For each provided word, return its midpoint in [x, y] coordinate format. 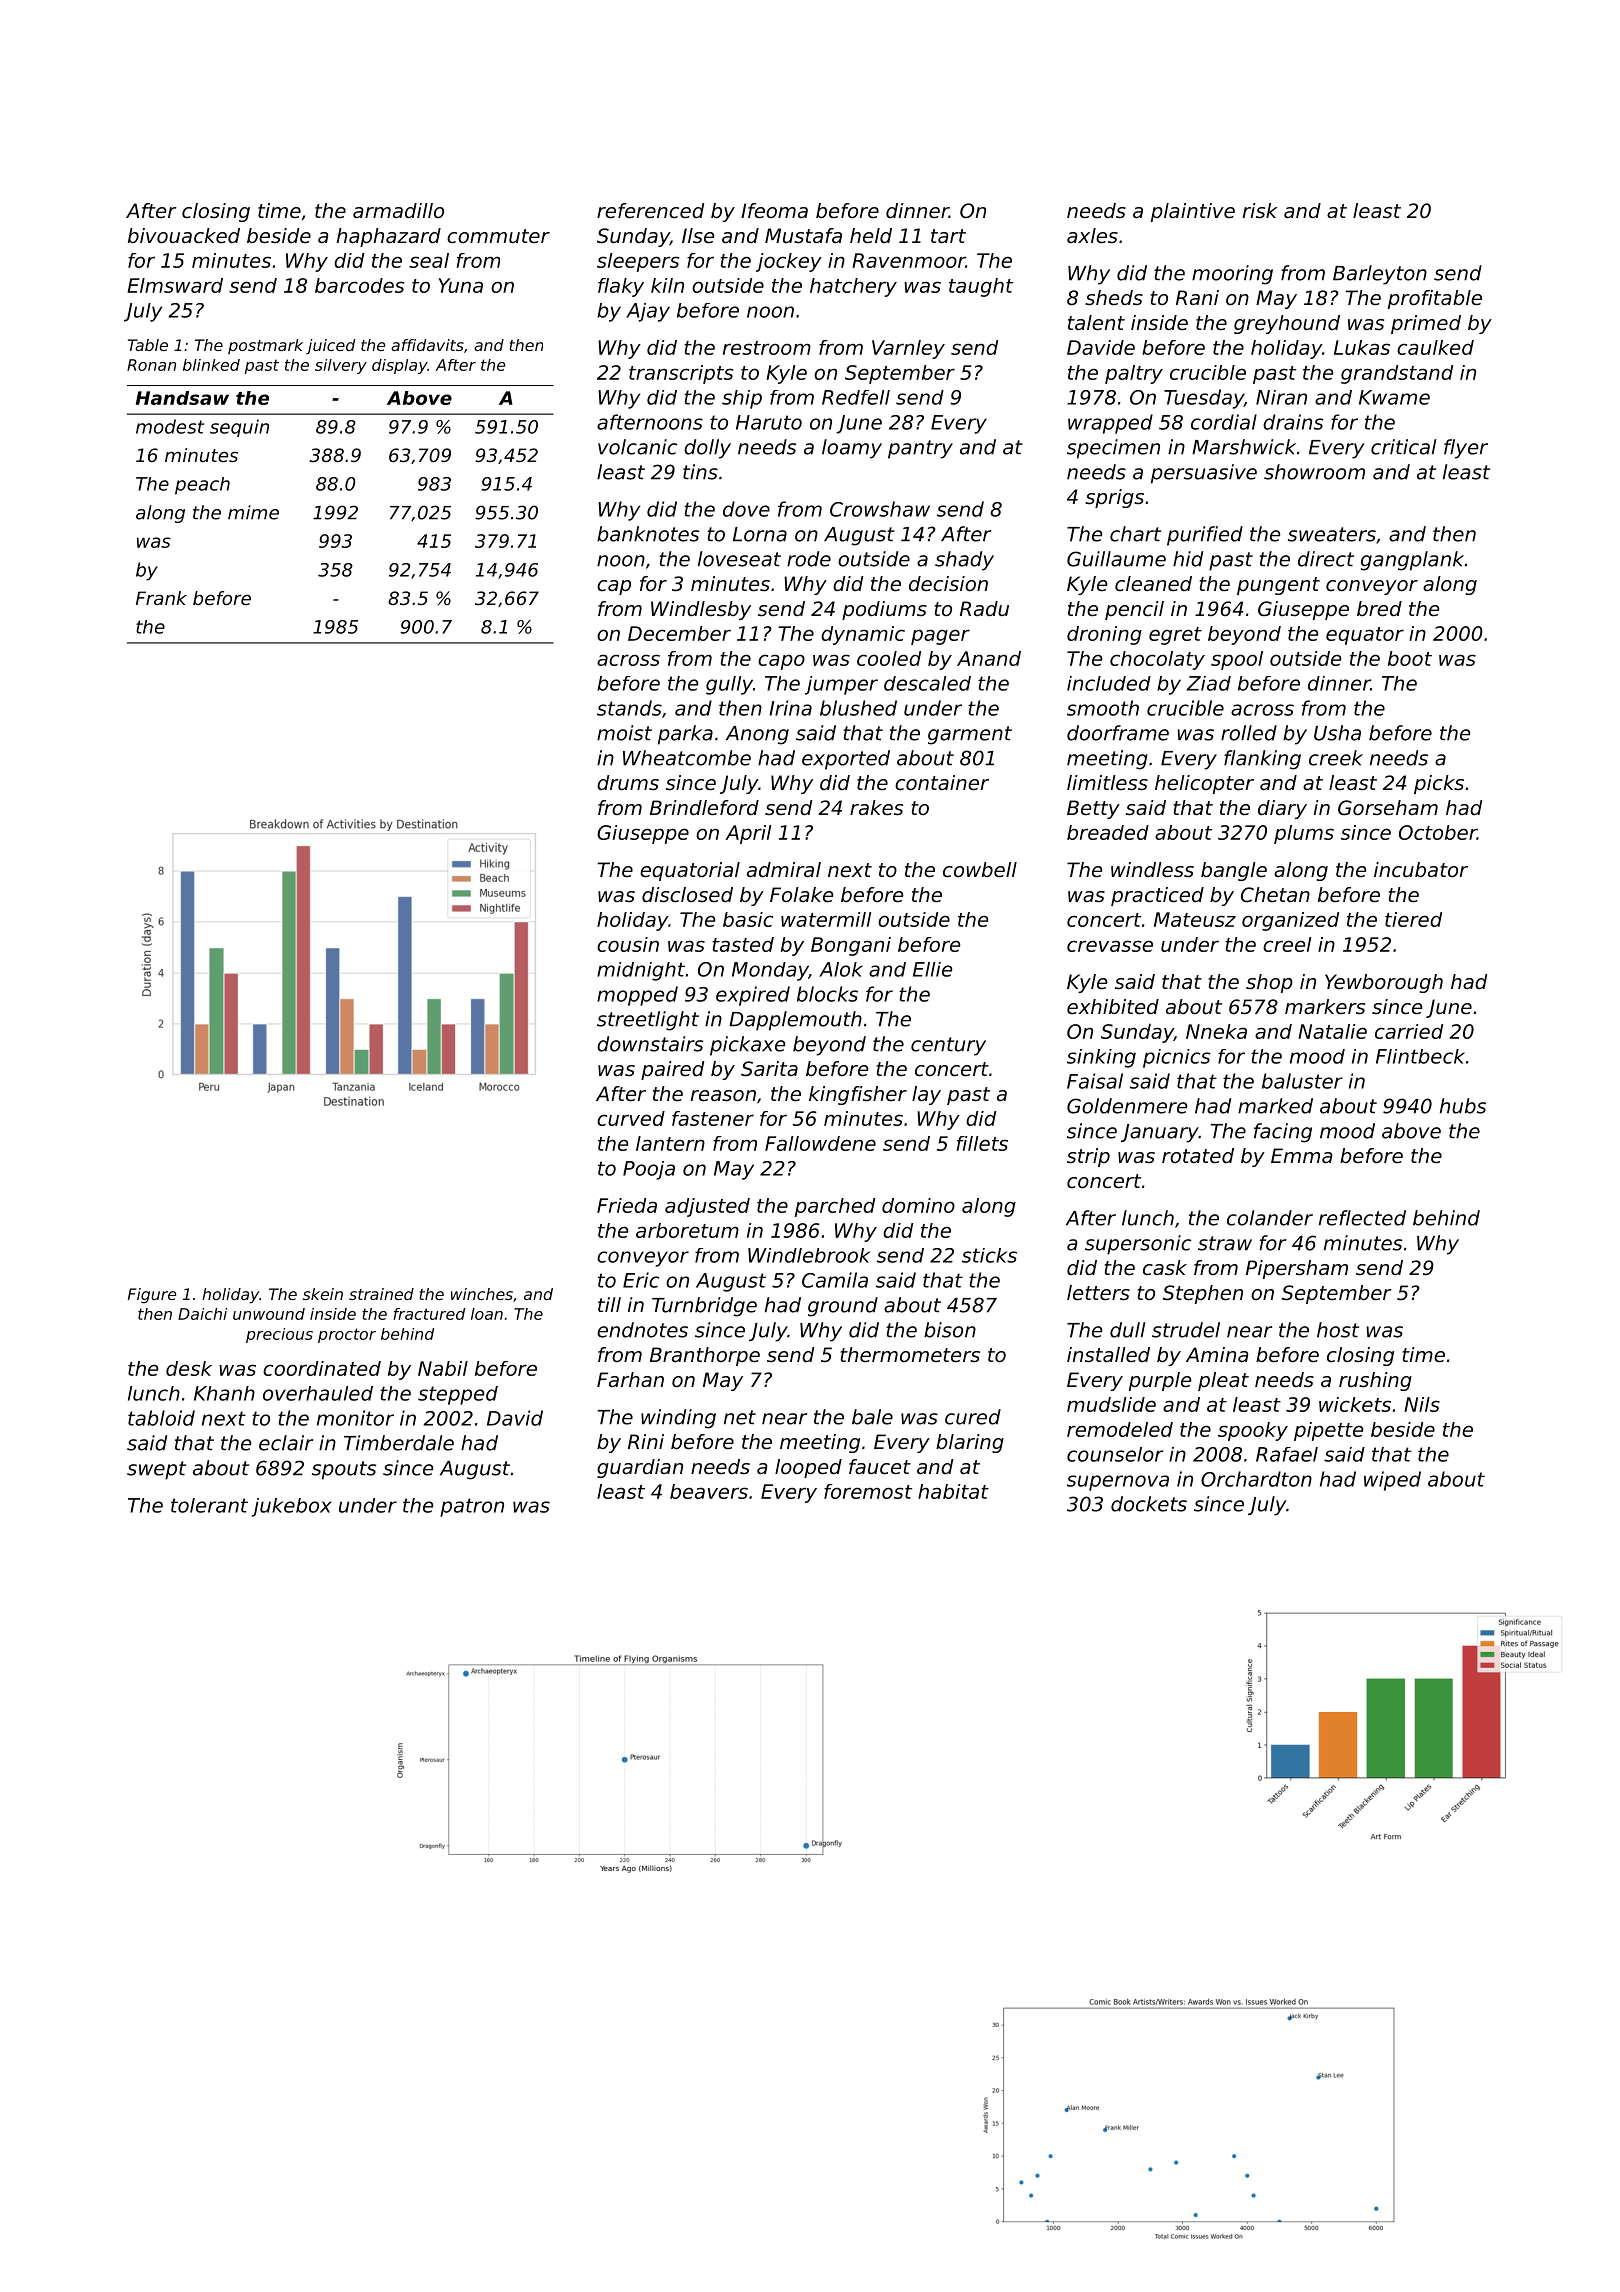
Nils [1422, 1404]
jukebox [291, 1507]
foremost [868, 1491]
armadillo [398, 211]
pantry [920, 449]
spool [1237, 660]
